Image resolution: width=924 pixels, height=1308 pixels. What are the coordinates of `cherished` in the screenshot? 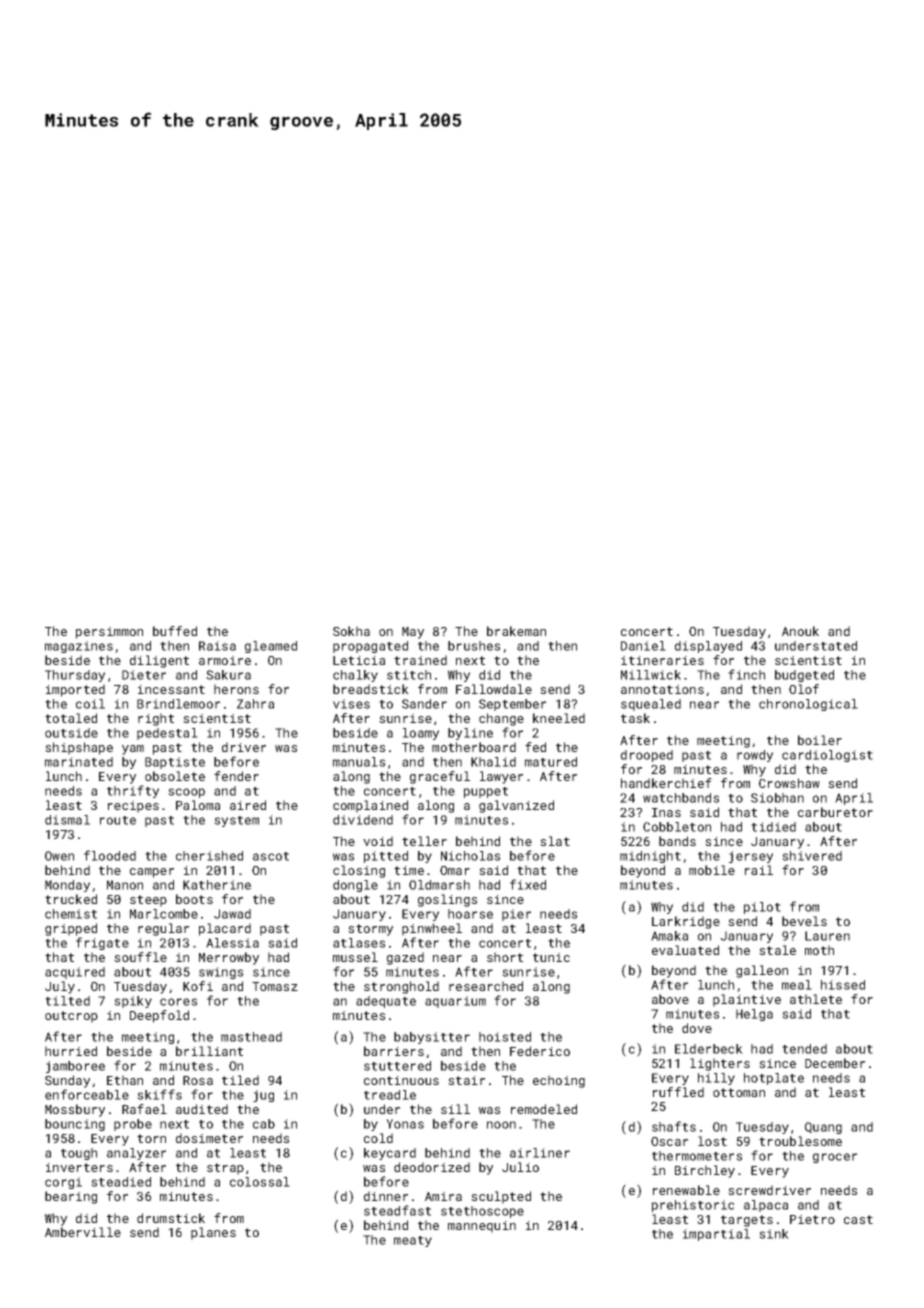 It's located at (209, 856).
